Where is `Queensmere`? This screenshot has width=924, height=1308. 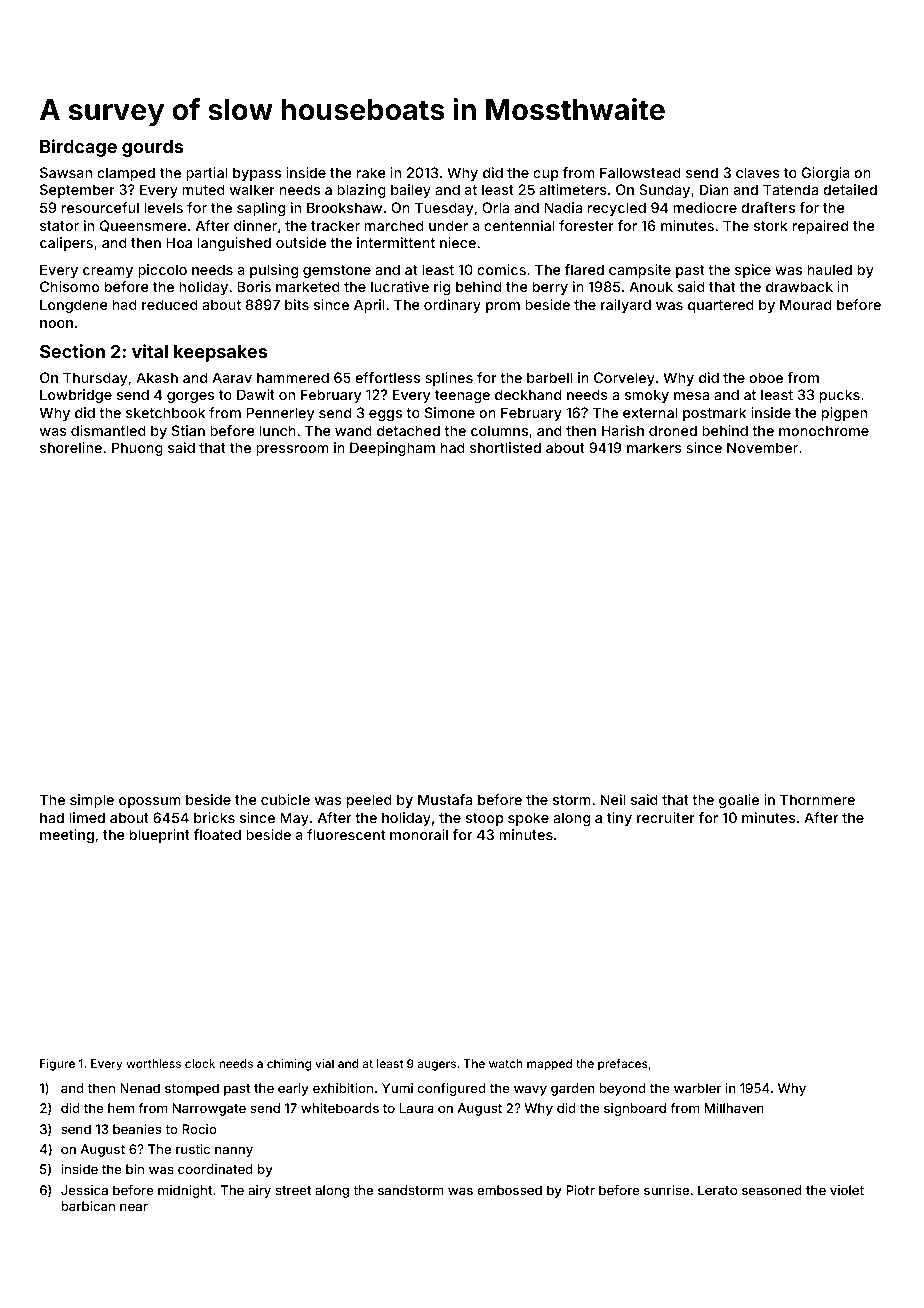 Queensmere is located at coordinates (143, 226).
